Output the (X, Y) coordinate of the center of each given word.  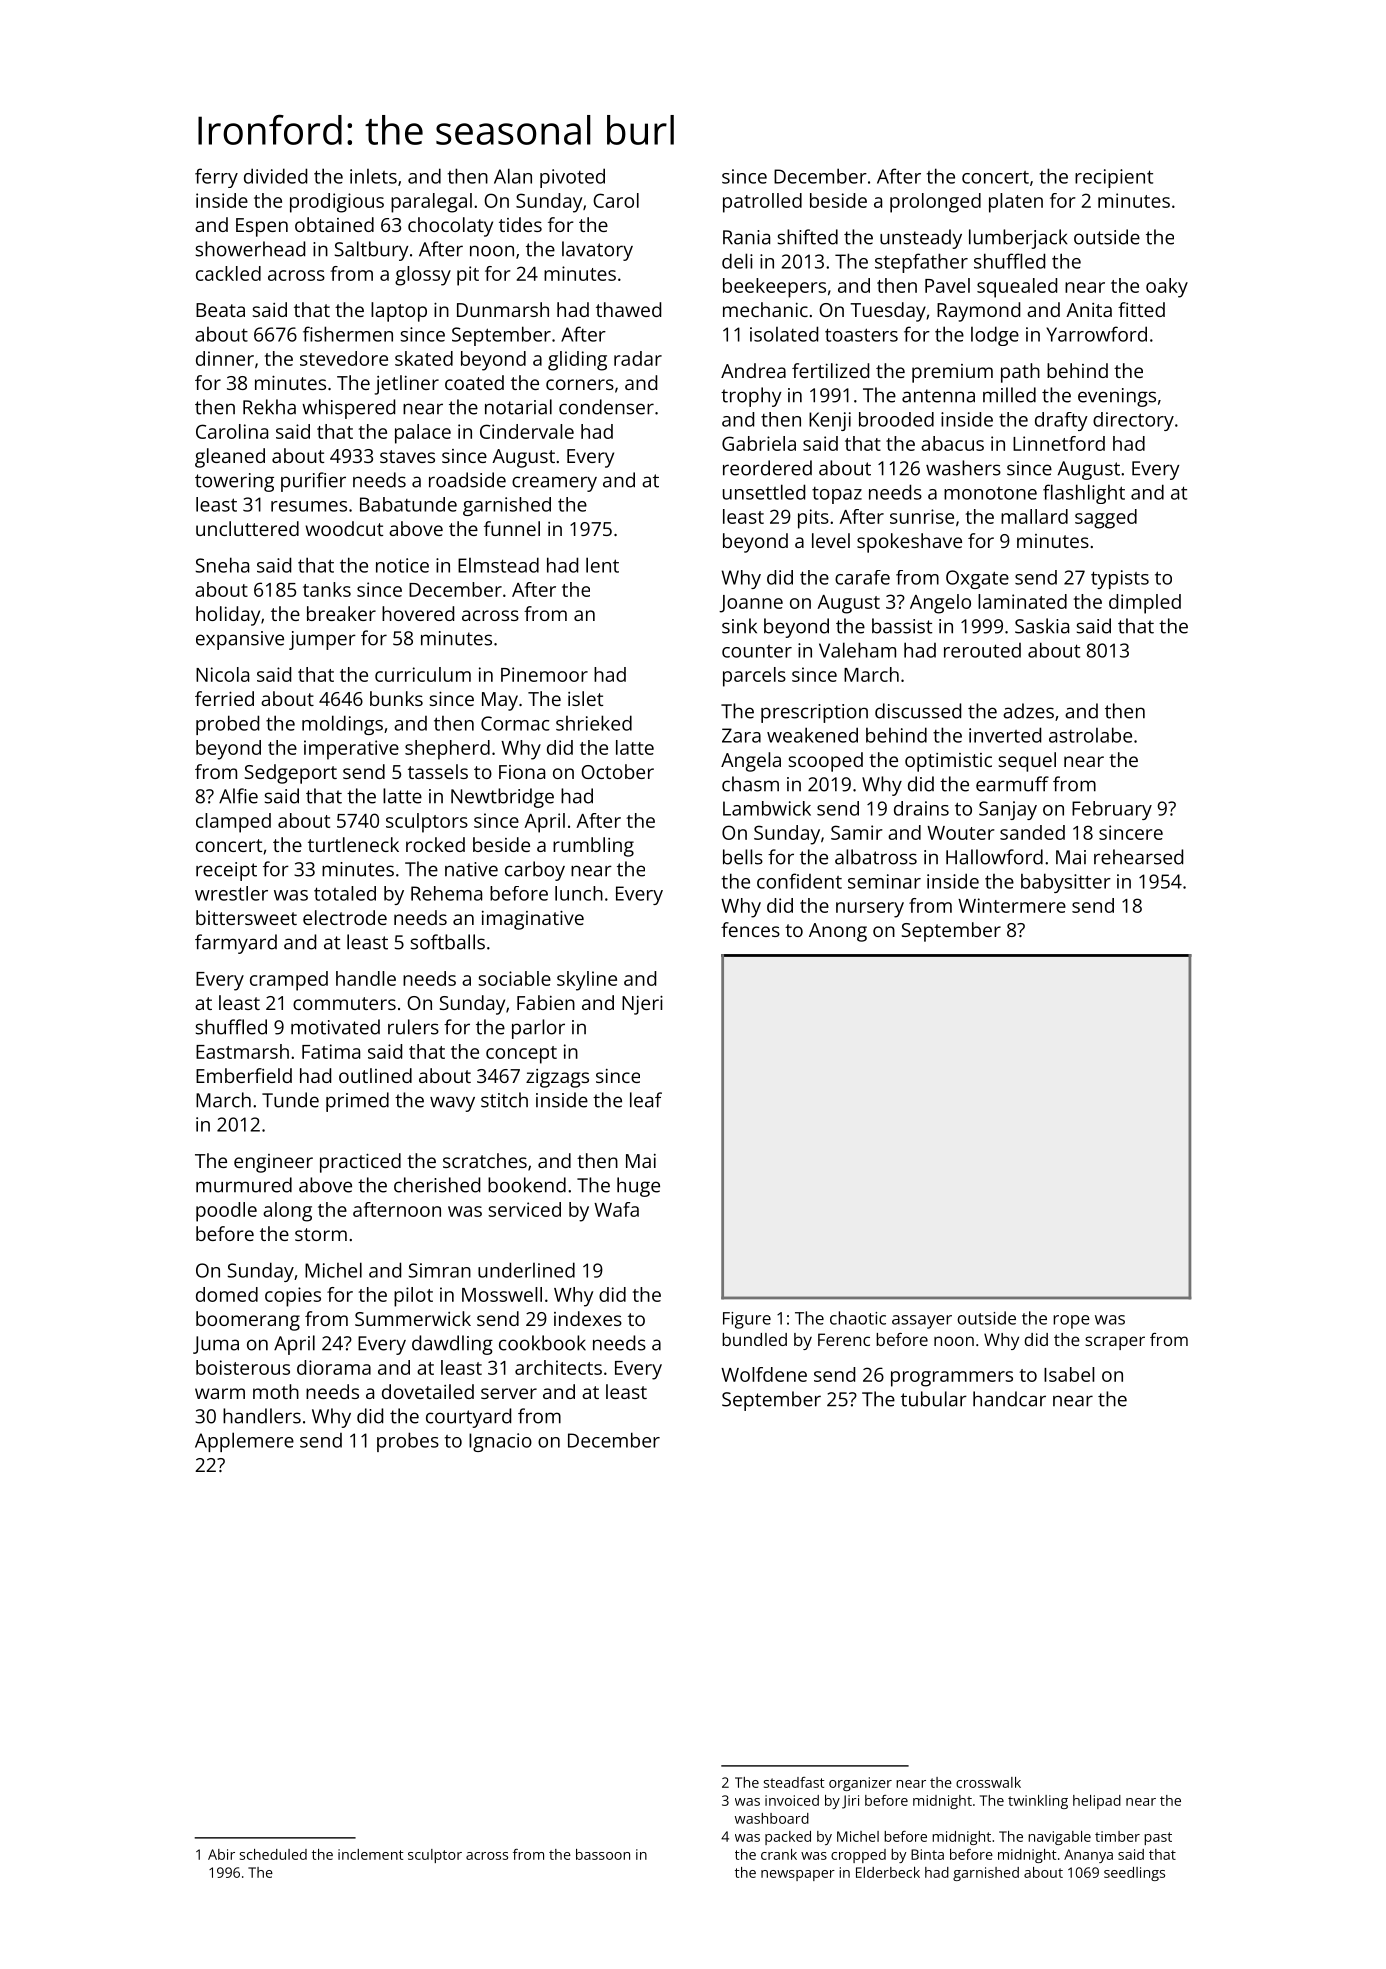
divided (275, 176)
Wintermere (1012, 905)
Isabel (1069, 1374)
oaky (1167, 288)
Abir (221, 1854)
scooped (826, 762)
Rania (746, 237)
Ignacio (500, 1442)
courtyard (468, 1418)
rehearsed (1138, 857)
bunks (396, 698)
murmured (244, 1185)
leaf (646, 1100)
